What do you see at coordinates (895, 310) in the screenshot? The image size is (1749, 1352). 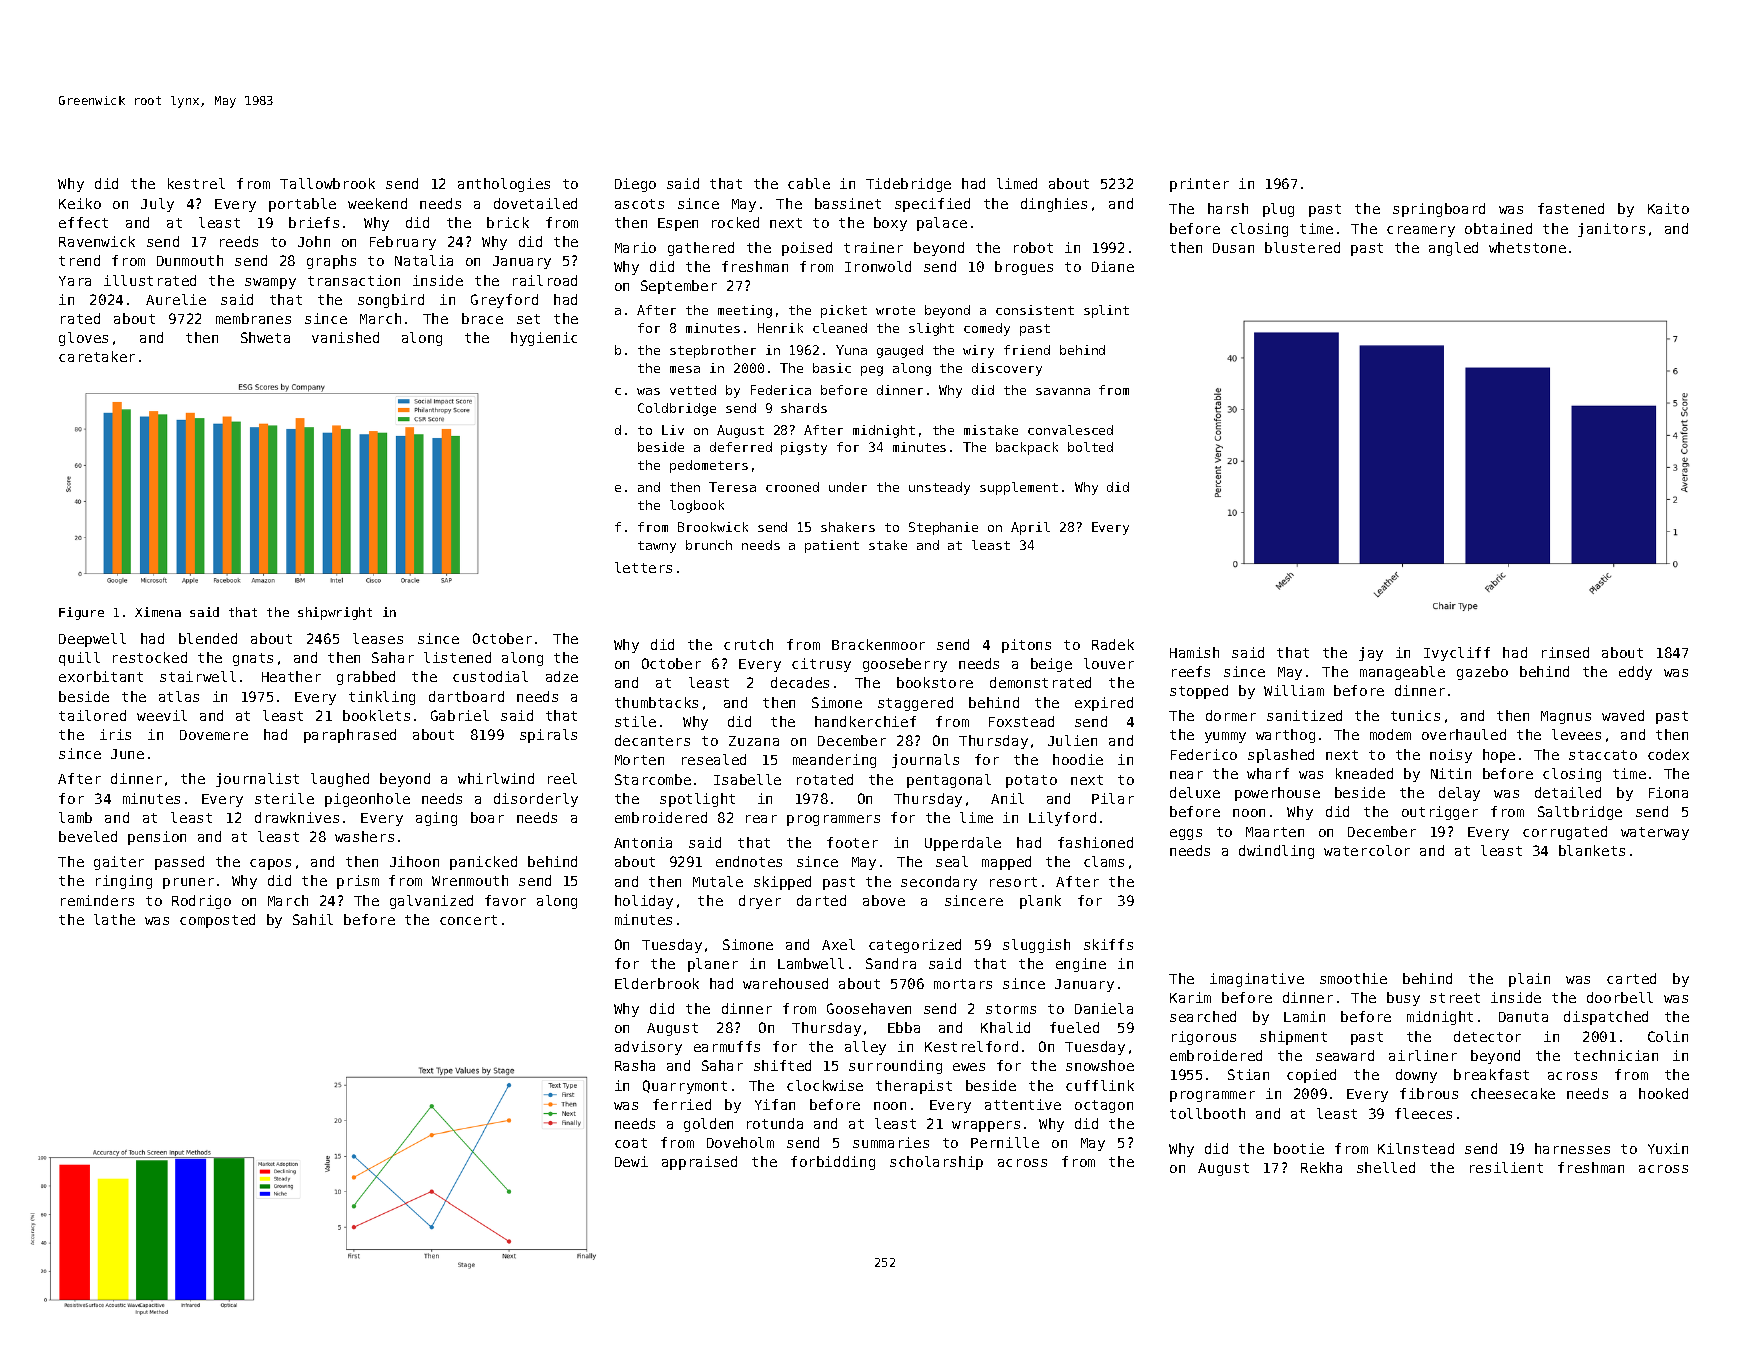 I see `wrote` at bounding box center [895, 310].
